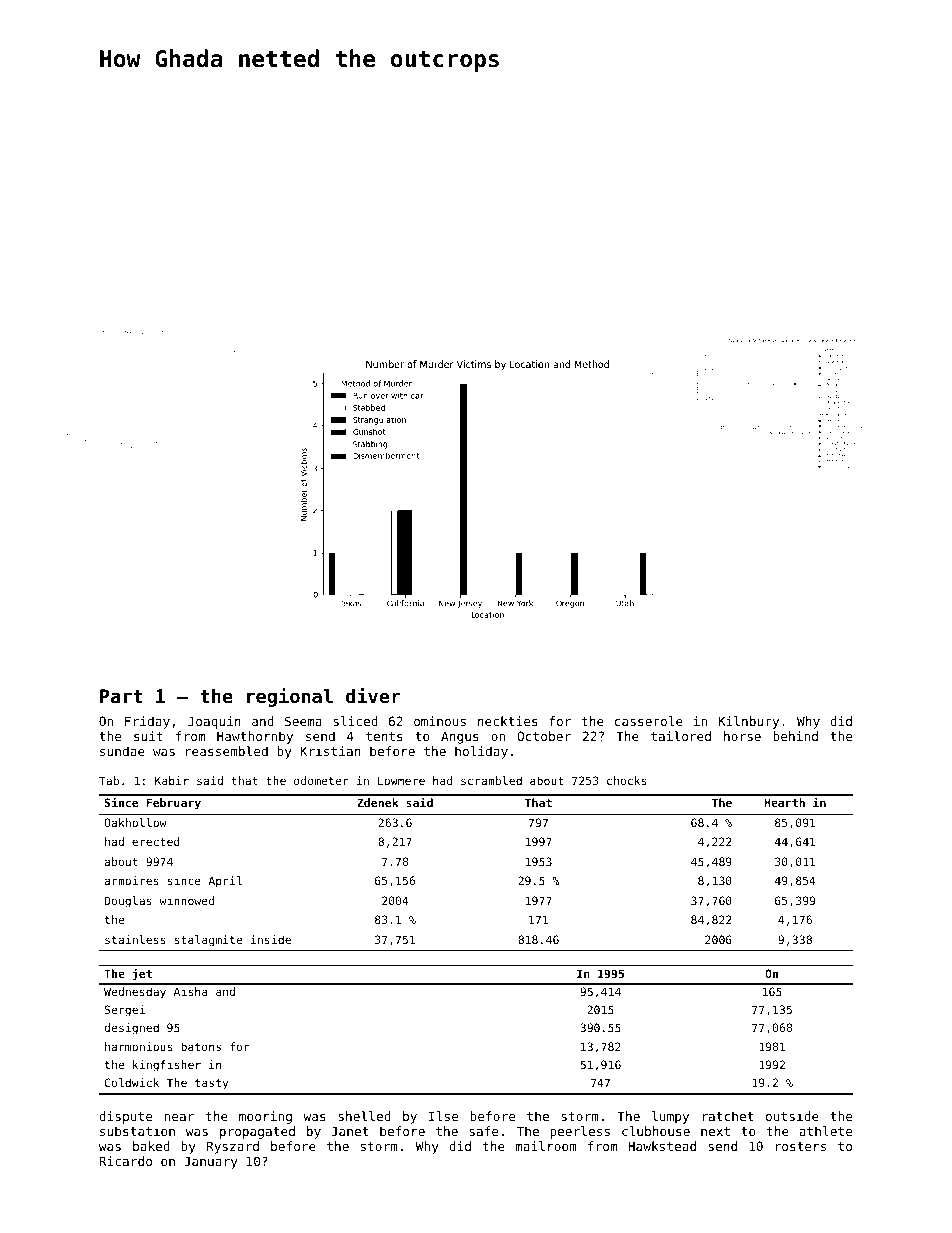 Image resolution: width=952 pixels, height=1233 pixels. Describe the element at coordinates (138, 1046) in the document. I see `harmonious` at that location.
